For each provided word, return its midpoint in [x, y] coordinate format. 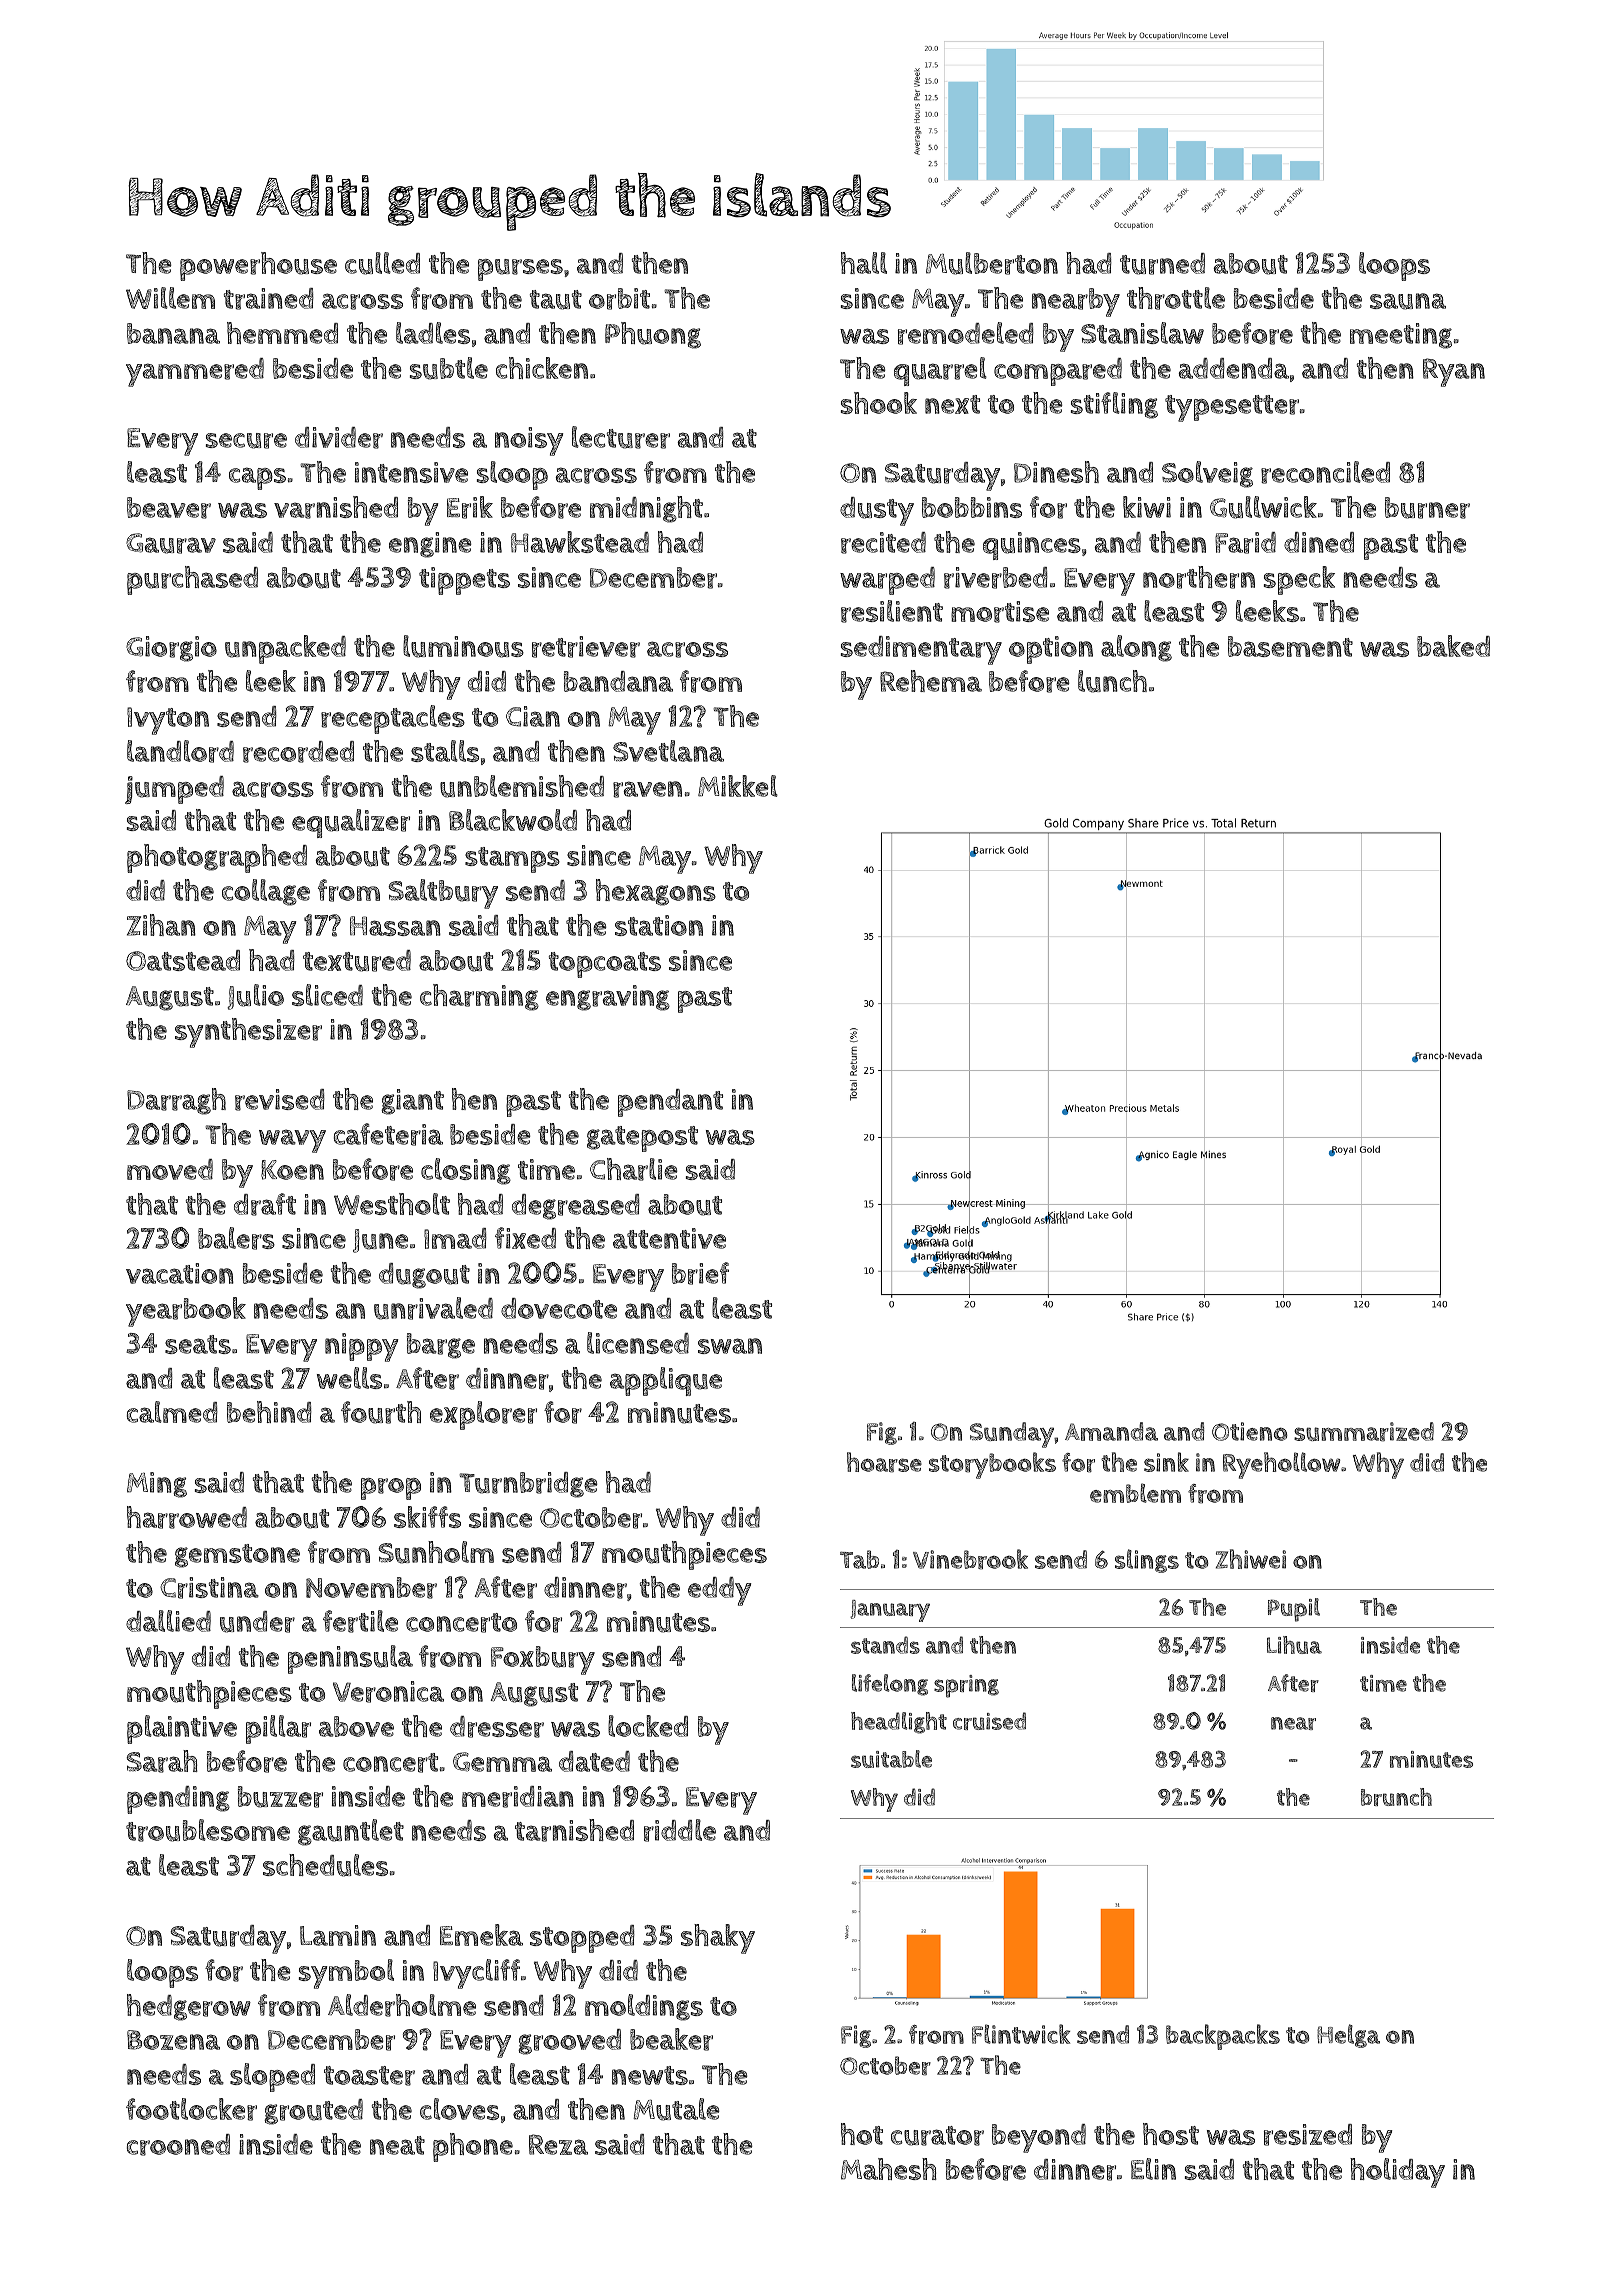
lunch [1112, 681]
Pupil [1294, 1610]
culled [382, 263]
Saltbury [443, 894]
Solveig [1207, 474]
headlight [899, 1723]
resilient [892, 611]
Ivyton [168, 721]
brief [700, 1273]
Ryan [1454, 372]
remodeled [966, 333]
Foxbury [543, 1660]
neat [397, 2145]
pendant [670, 1103]
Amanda [1111, 1431]
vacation [180, 1273]
